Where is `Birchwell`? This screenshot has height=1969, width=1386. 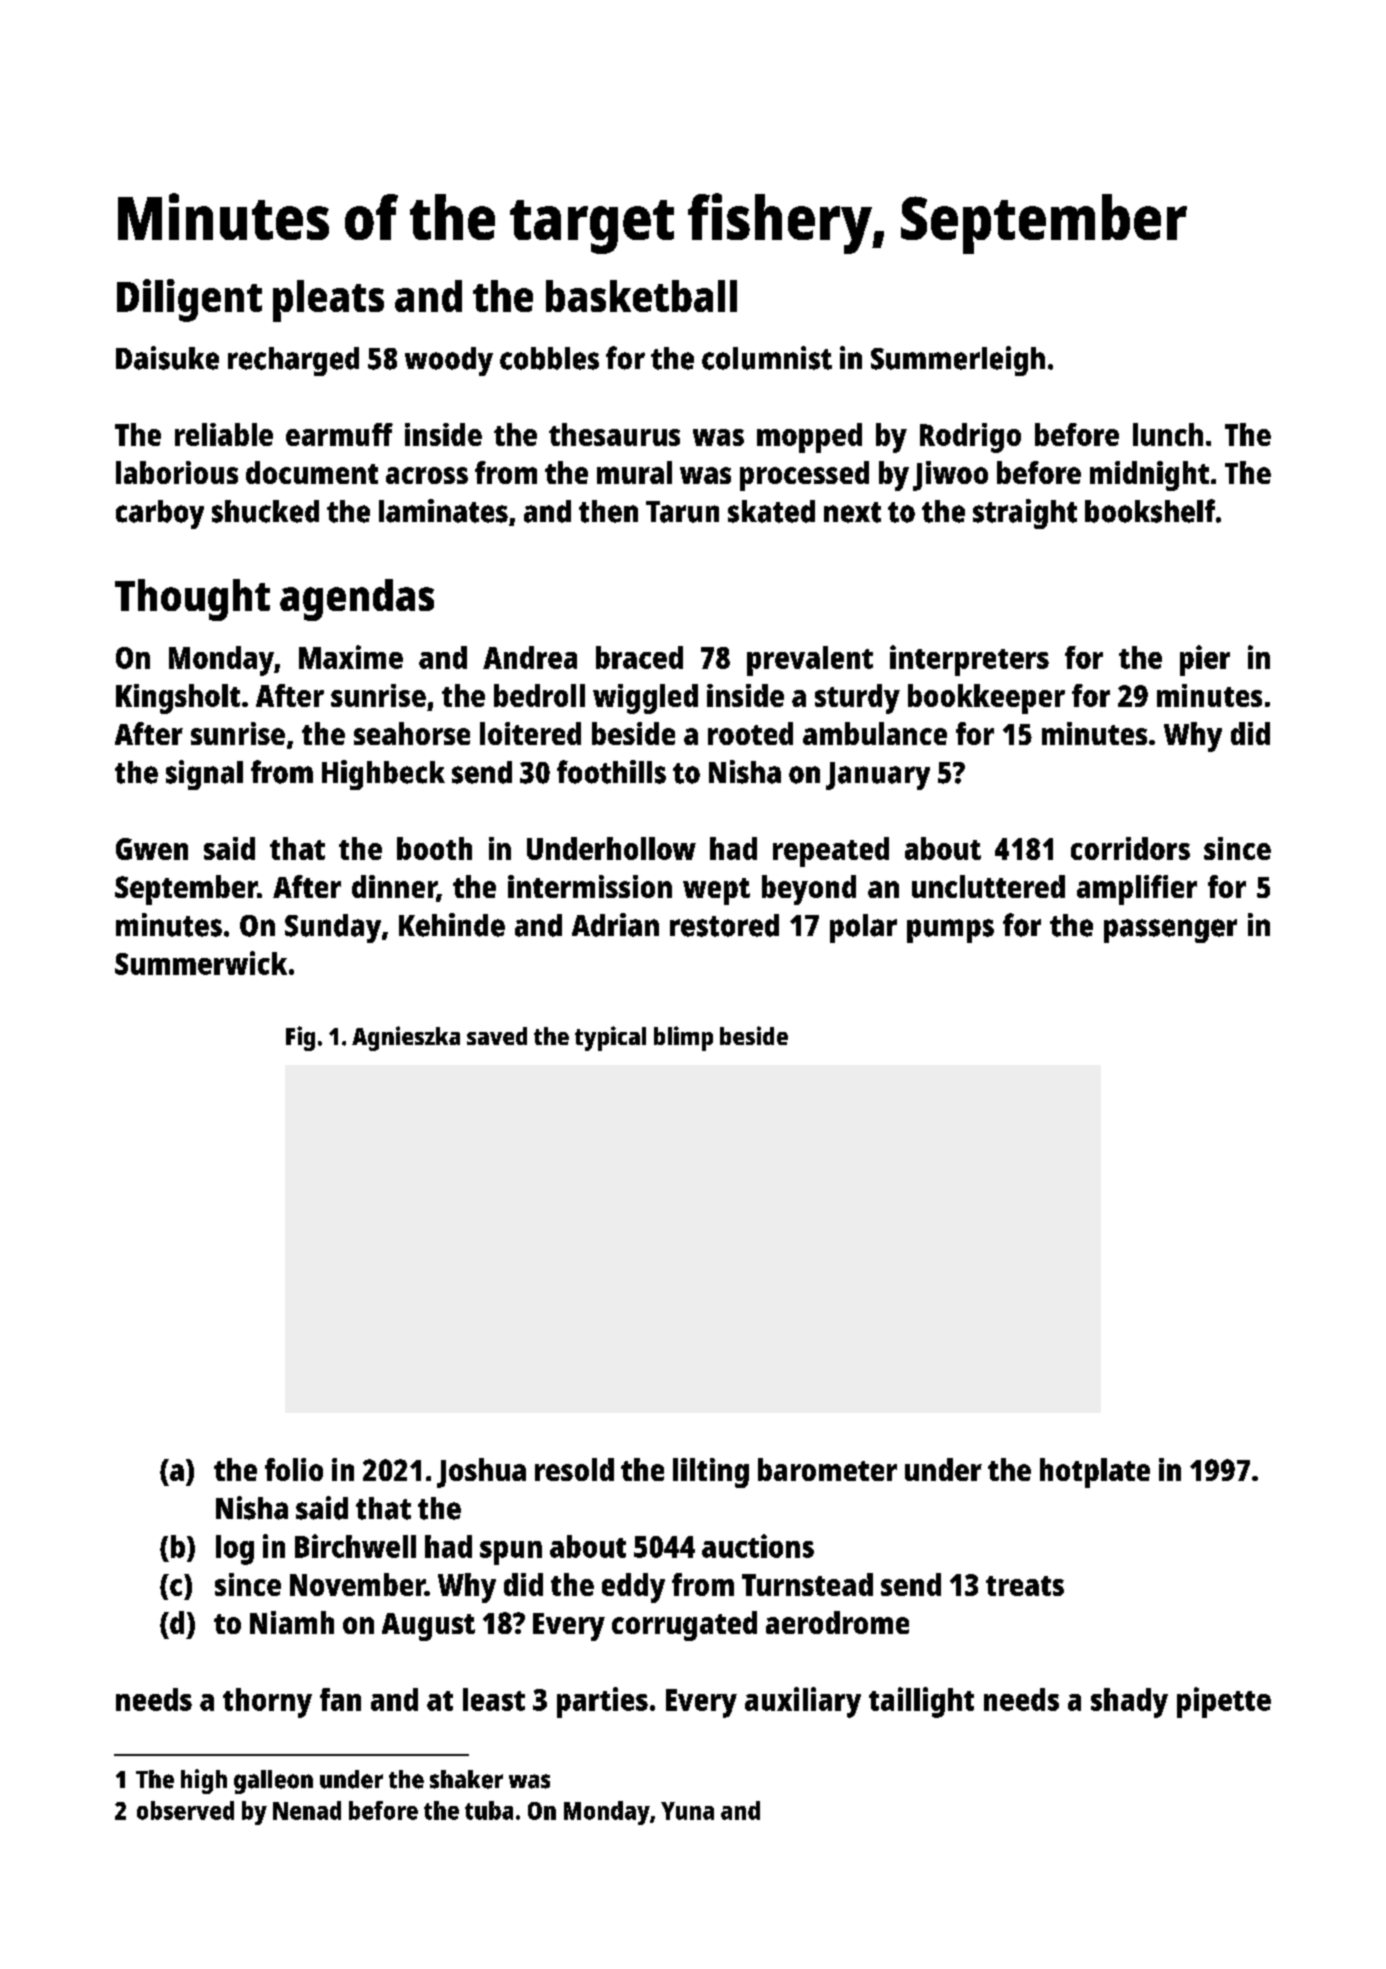 Birchwell is located at coordinates (355, 1546).
